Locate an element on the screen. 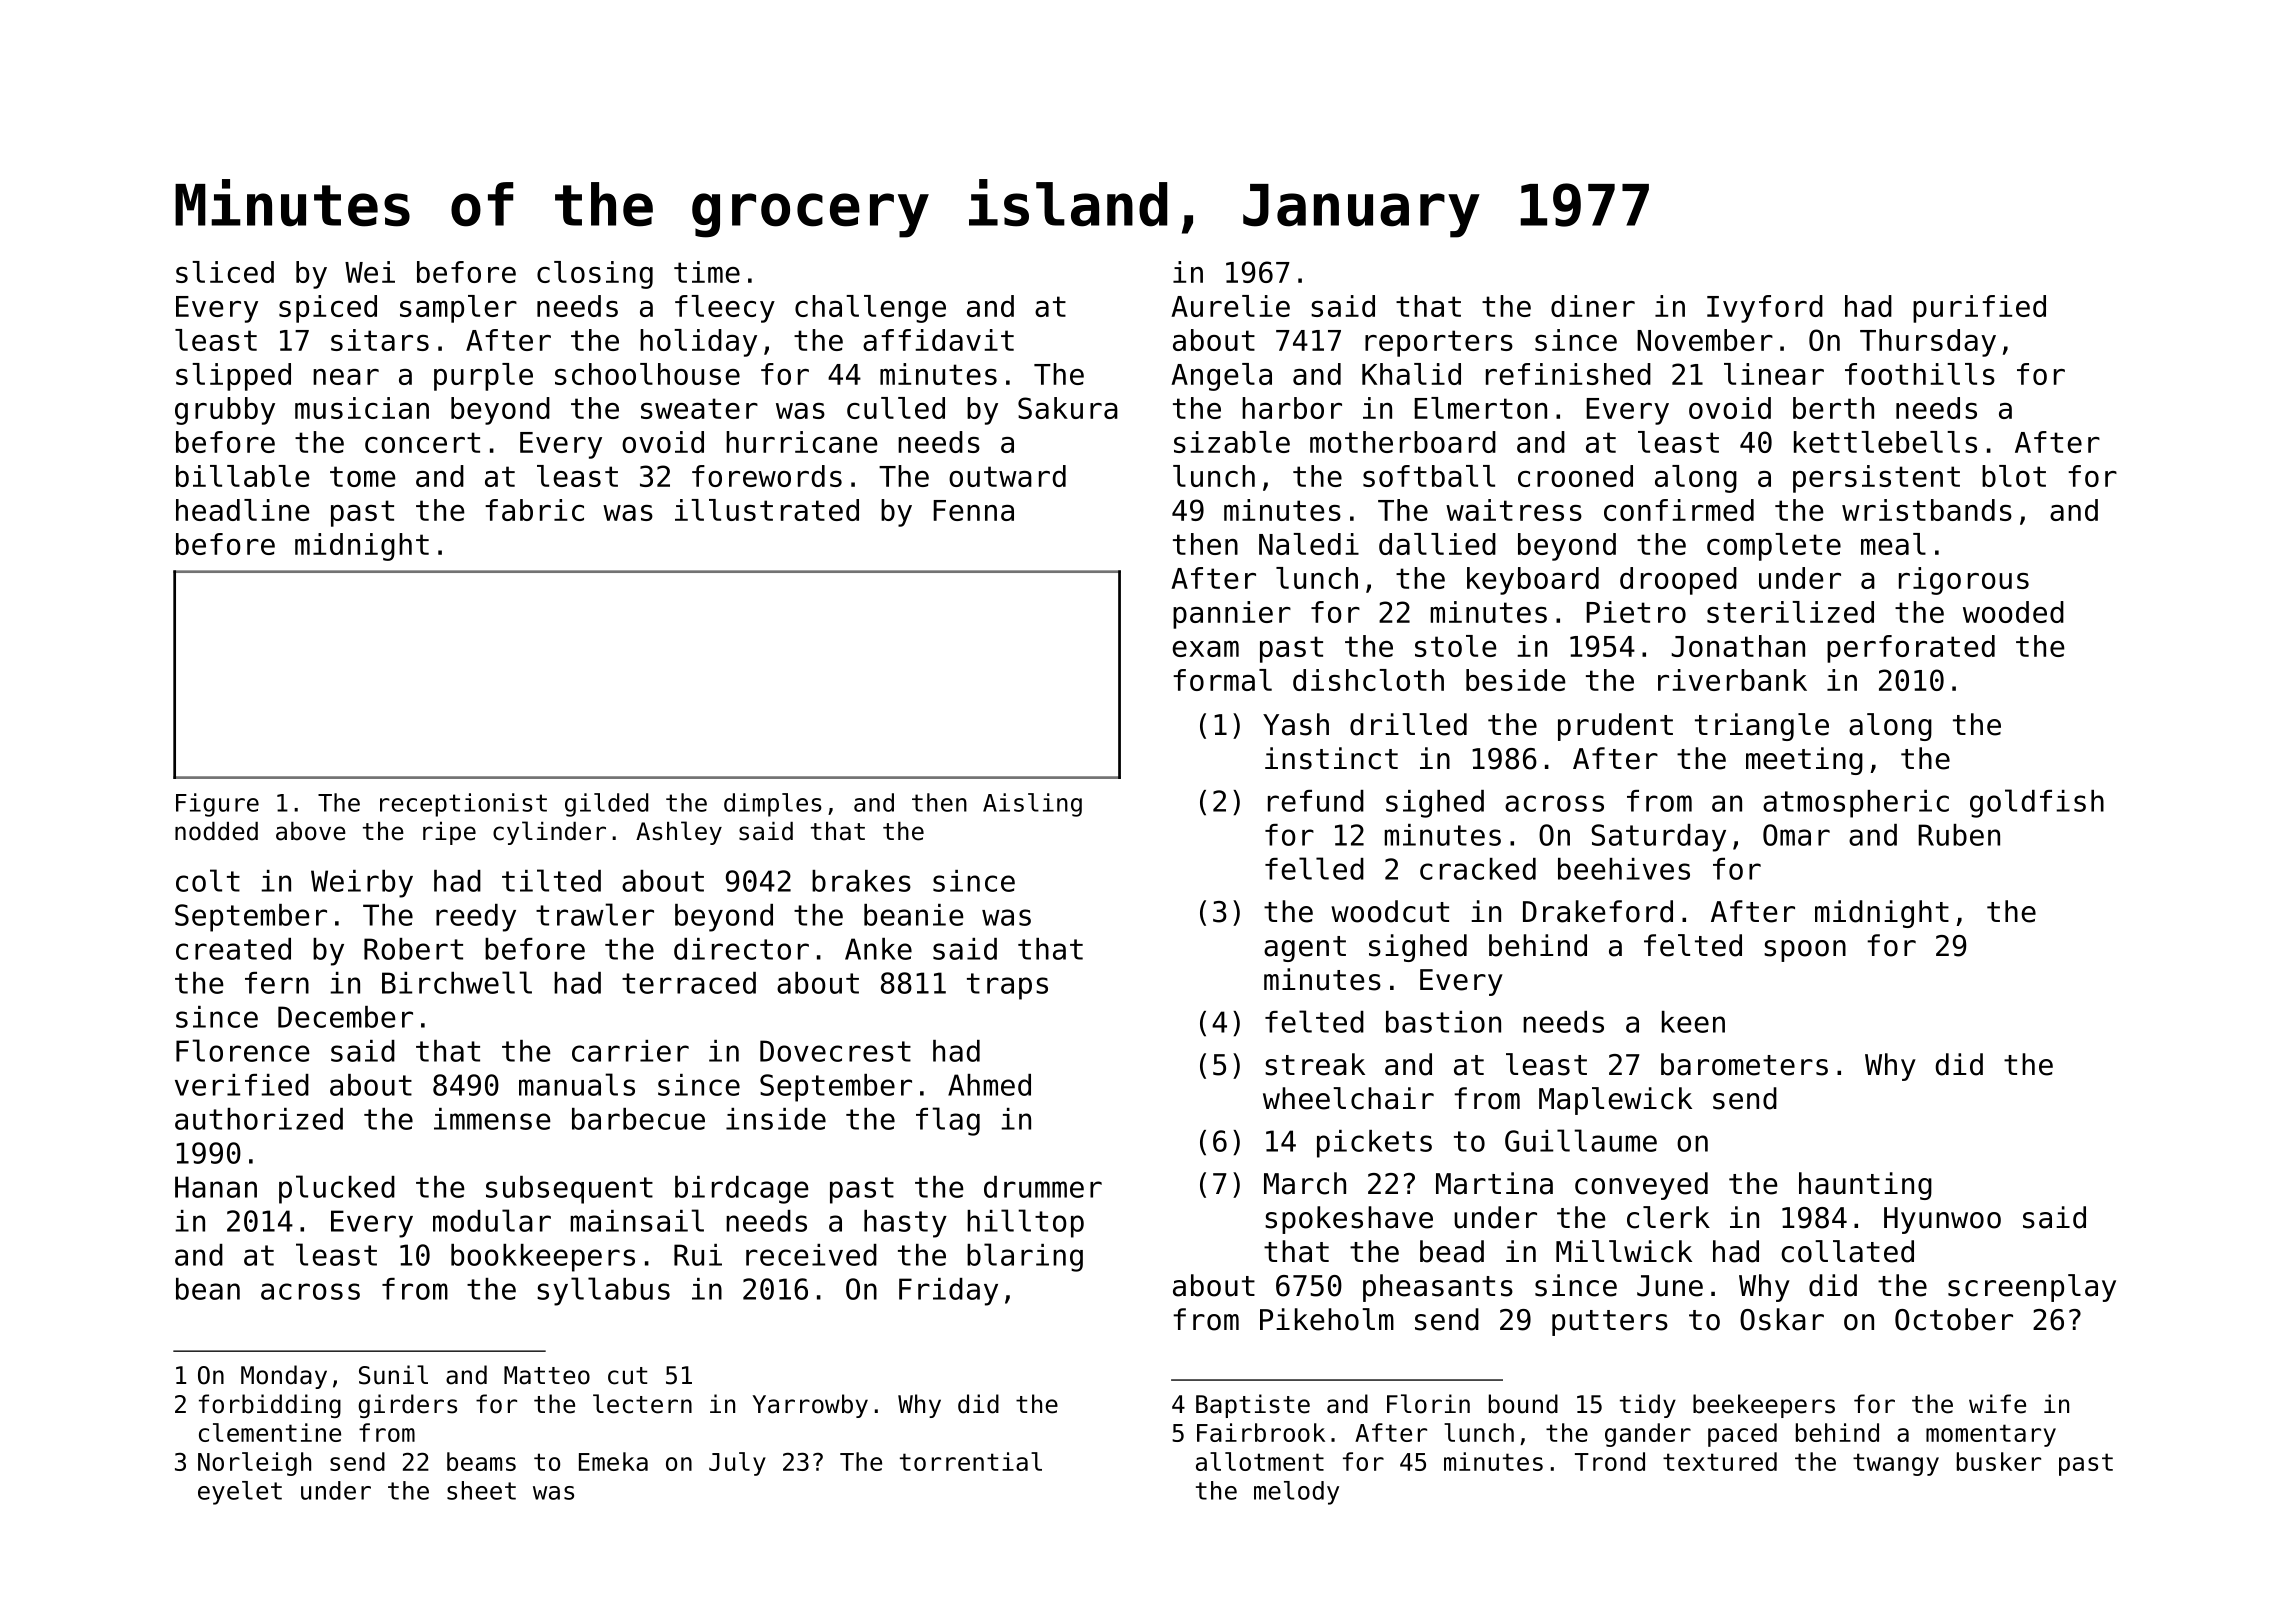  formal is located at coordinates (1222, 680).
